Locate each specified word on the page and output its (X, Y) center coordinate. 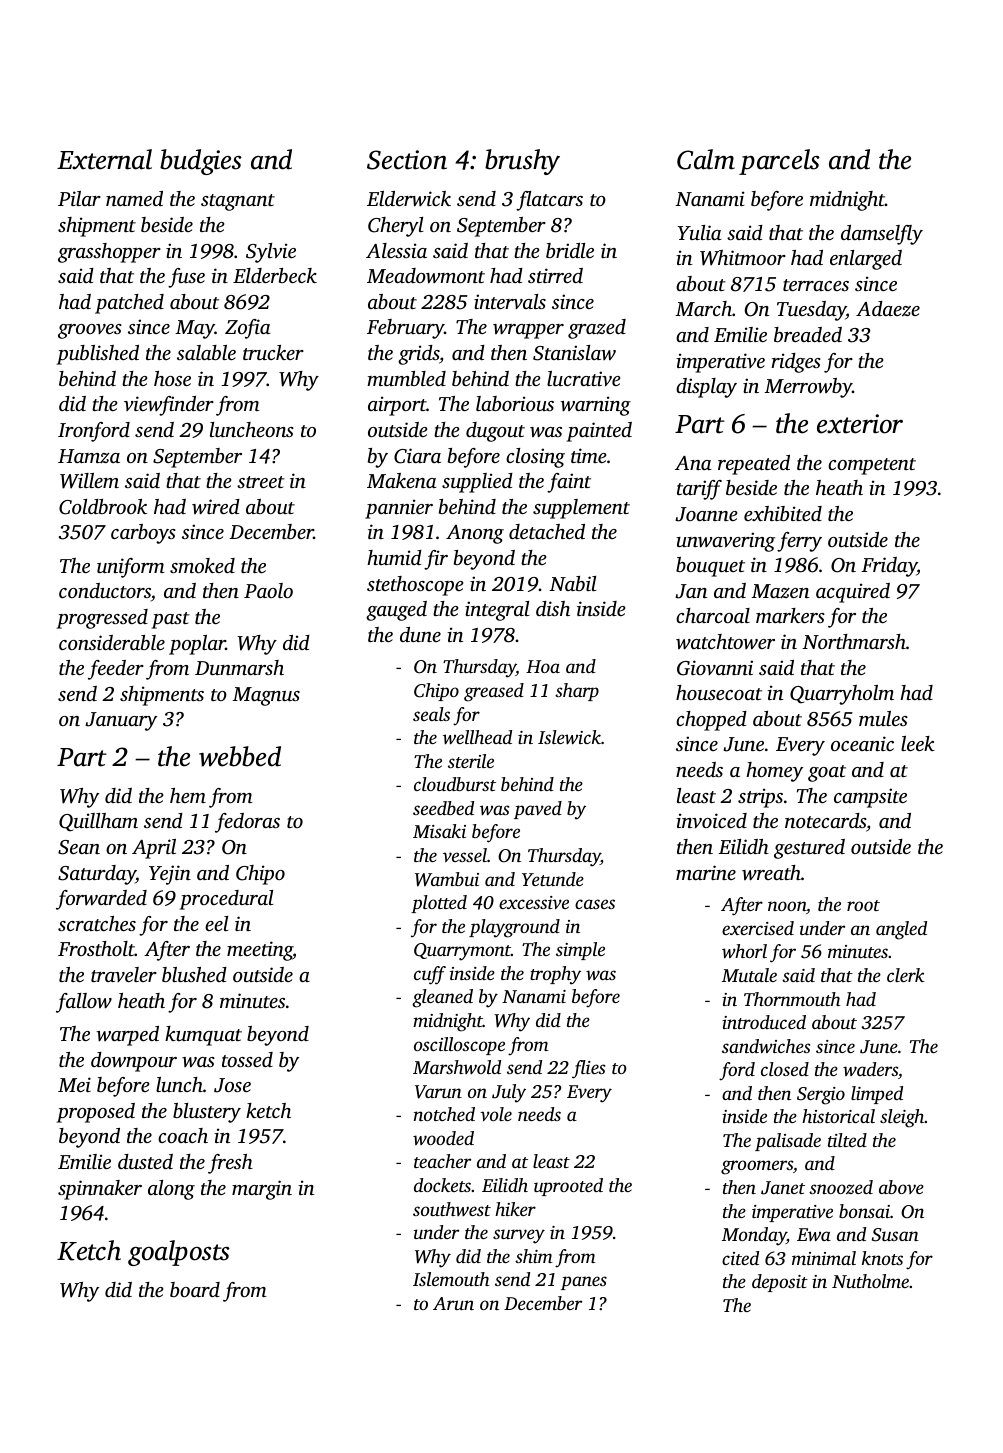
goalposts (179, 1253)
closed (785, 1069)
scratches (97, 923)
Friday (889, 567)
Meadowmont (426, 276)
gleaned (442, 998)
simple (580, 951)
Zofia (247, 329)
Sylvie (271, 253)
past (171, 620)
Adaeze (888, 308)
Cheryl (395, 227)
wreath (771, 873)
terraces (816, 285)
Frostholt (96, 948)
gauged (396, 611)
